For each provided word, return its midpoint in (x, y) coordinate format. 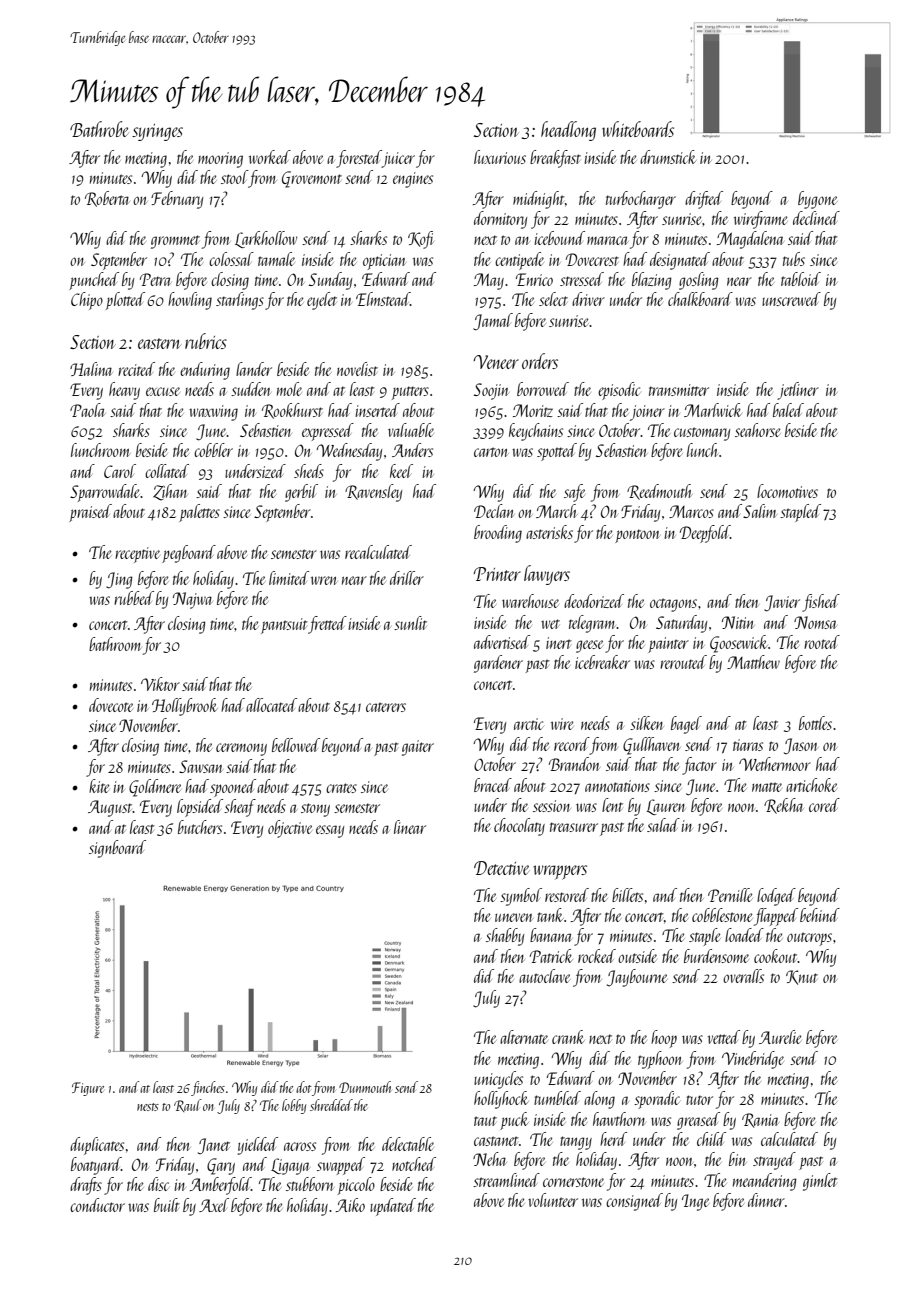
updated (393, 1207)
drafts (86, 1186)
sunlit (410, 623)
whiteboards (638, 129)
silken (646, 723)
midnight (539, 200)
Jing (119, 580)
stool (234, 177)
